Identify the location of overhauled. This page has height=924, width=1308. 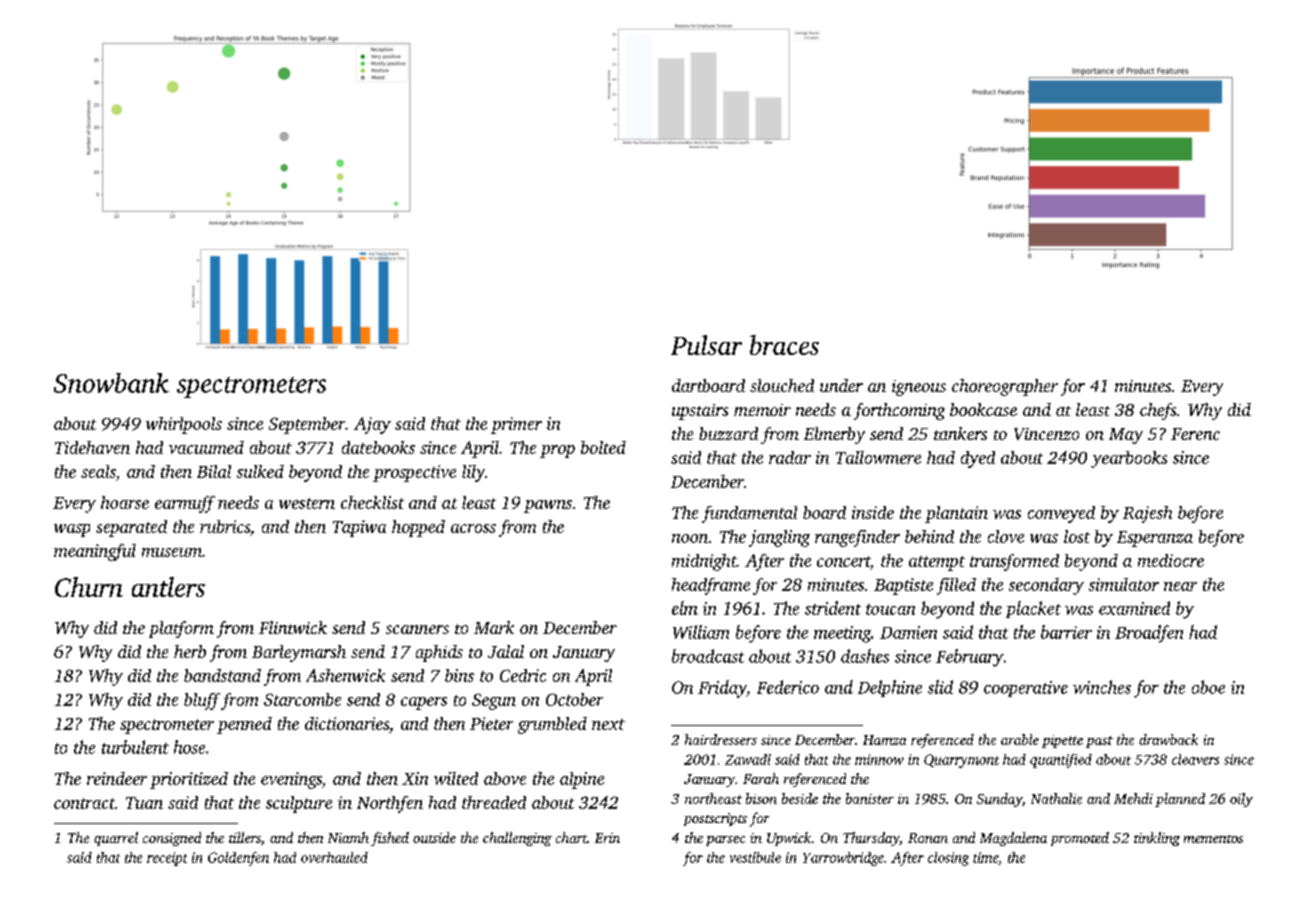
(334, 857).
